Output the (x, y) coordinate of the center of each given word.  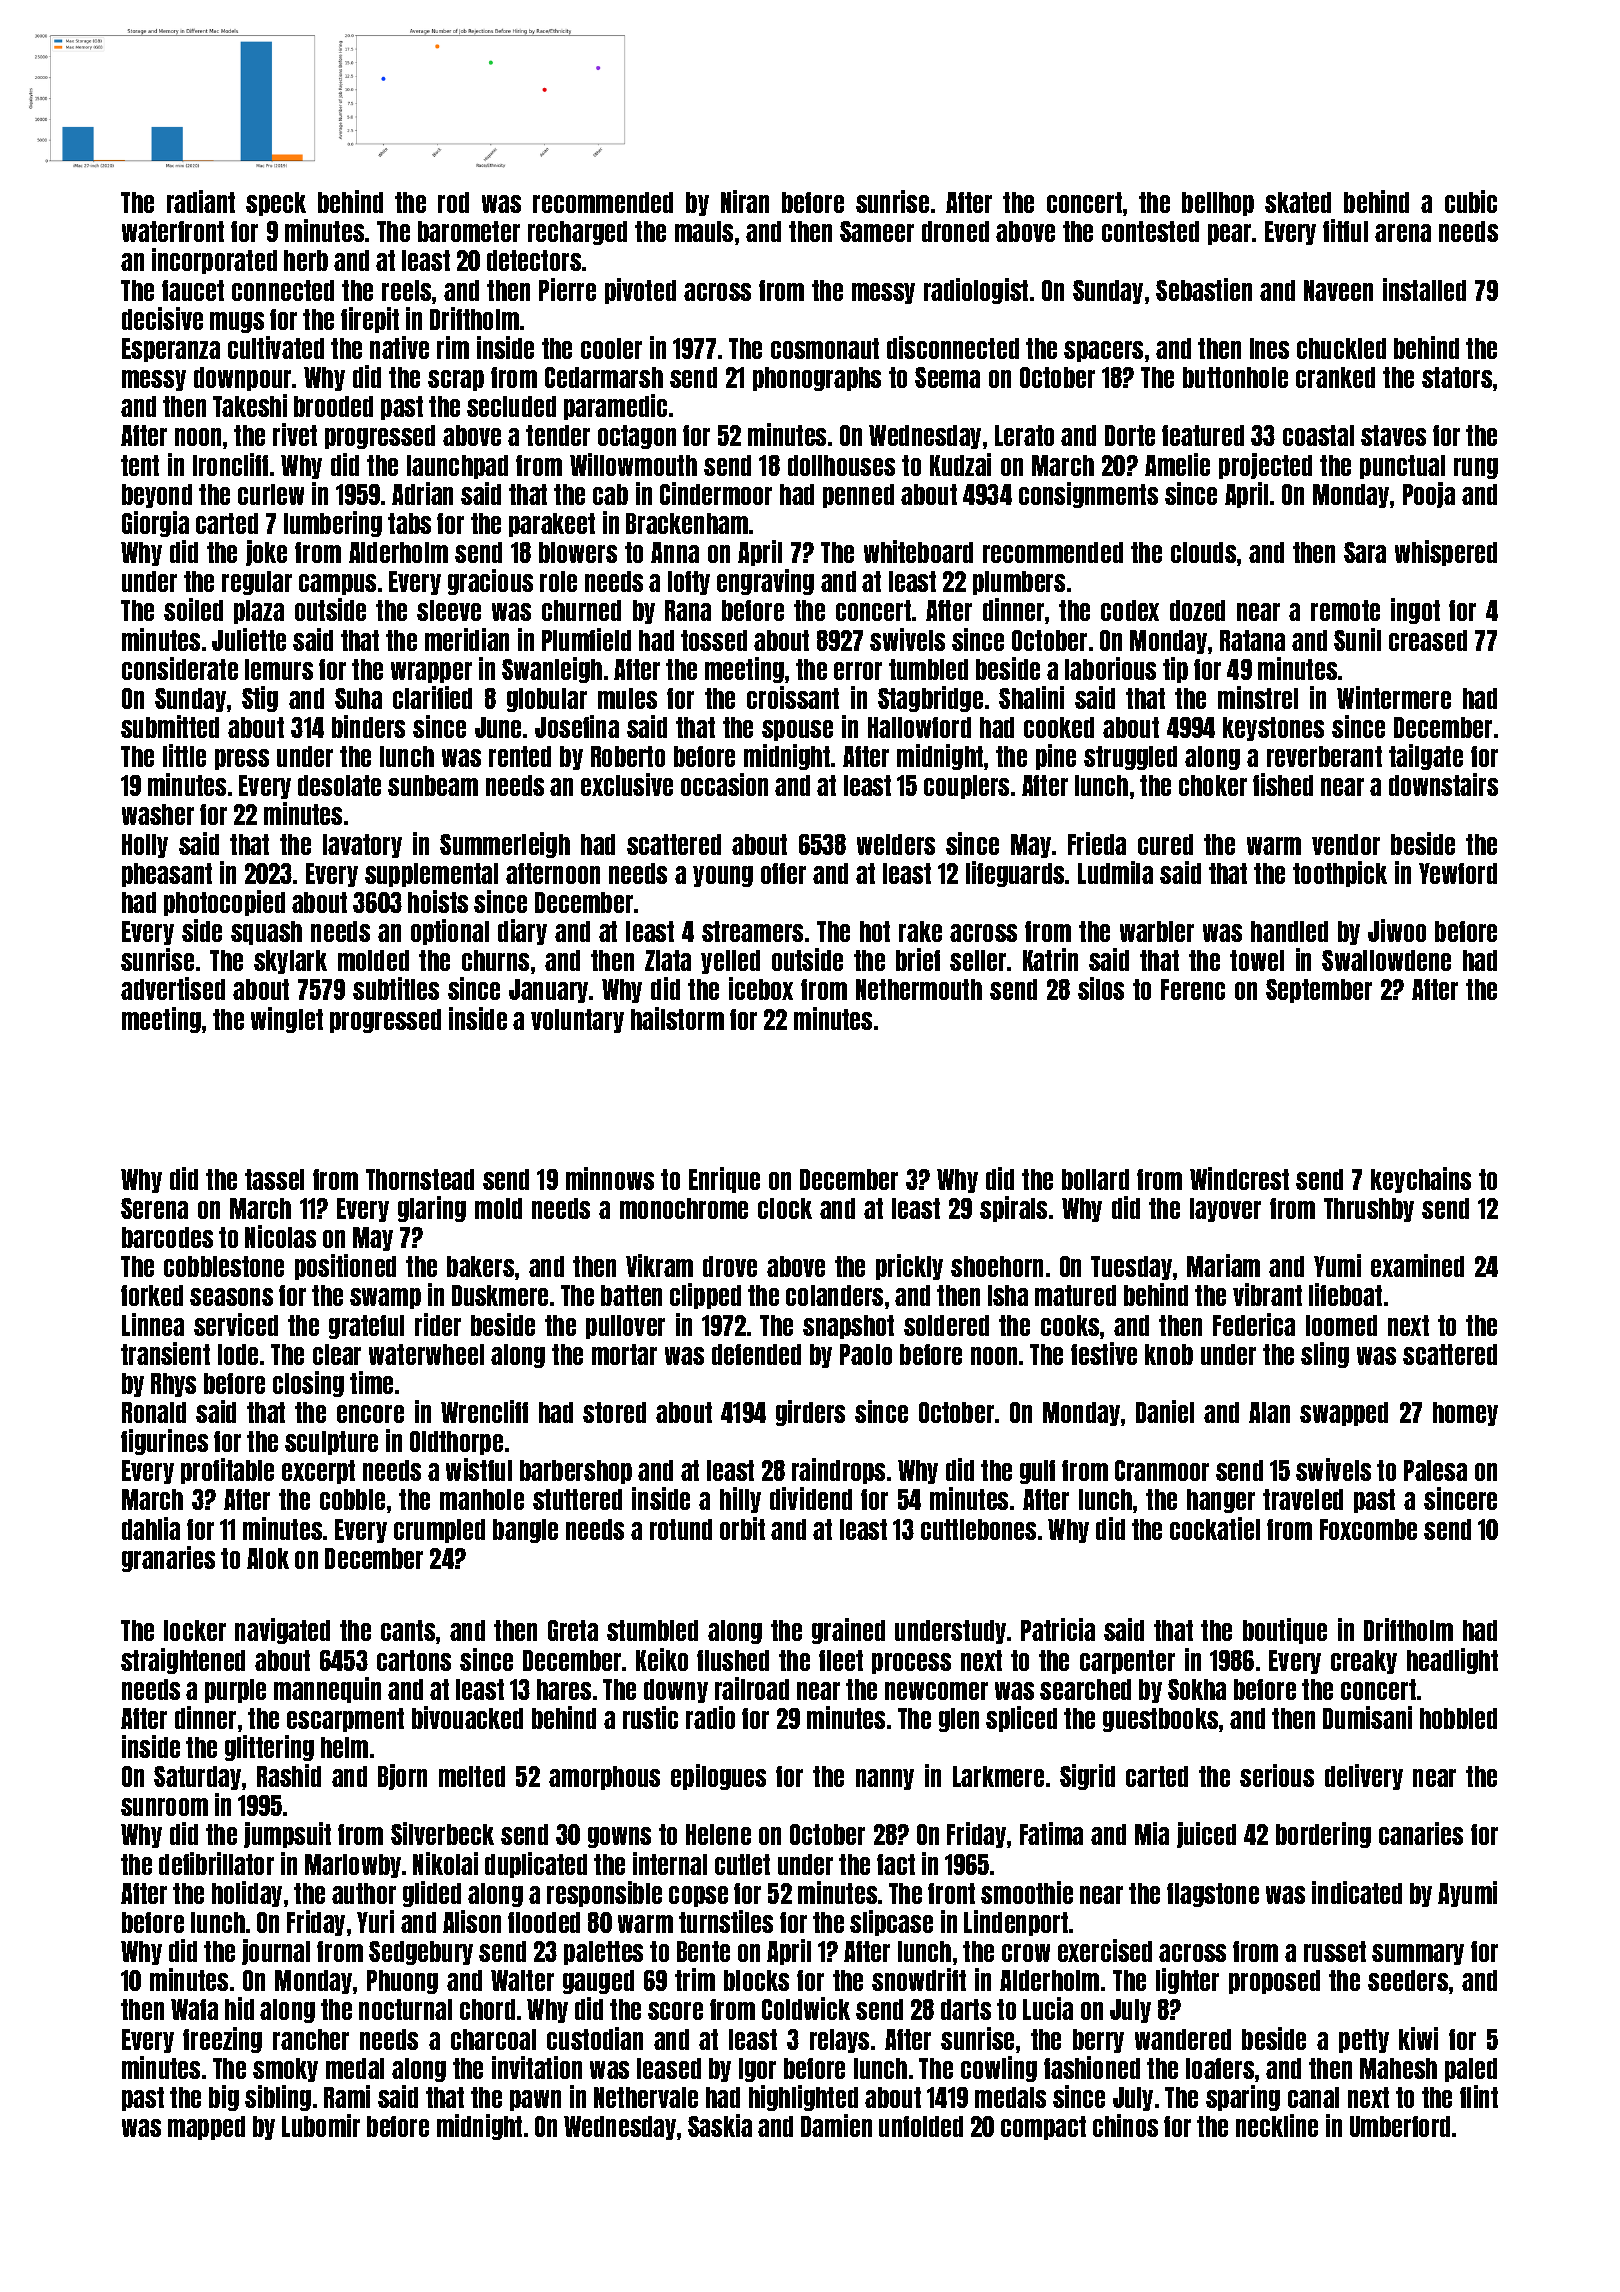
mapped (206, 2128)
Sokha (1197, 1689)
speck (276, 204)
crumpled (439, 1531)
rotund (681, 1529)
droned (955, 231)
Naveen (1338, 290)
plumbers (1019, 583)
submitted (170, 726)
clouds (1203, 552)
